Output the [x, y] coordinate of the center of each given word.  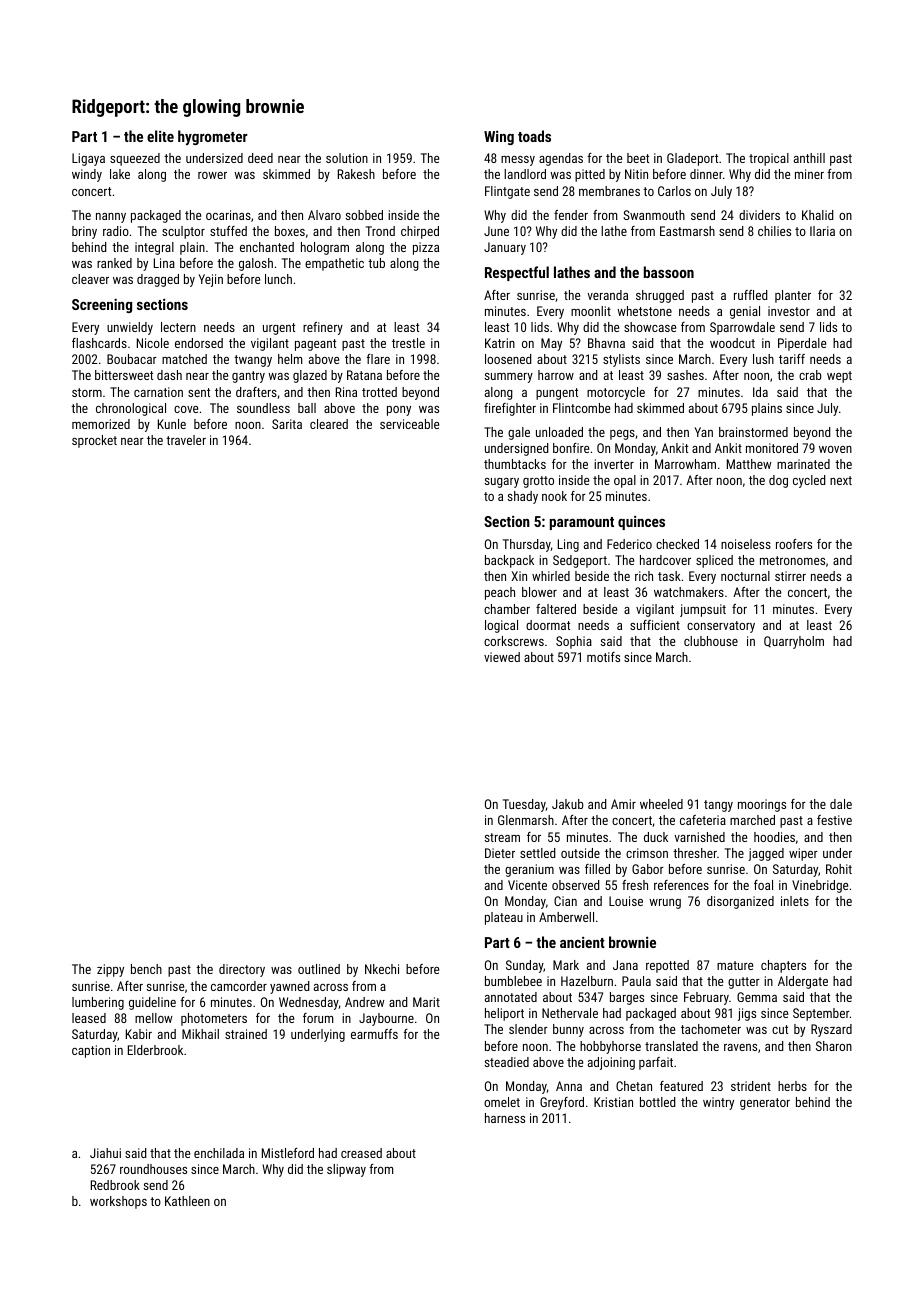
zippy [110, 970]
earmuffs [374, 1034]
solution [347, 158]
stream [502, 837]
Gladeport [692, 159]
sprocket [94, 441]
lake [120, 174]
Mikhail [200, 1034]
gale [519, 433]
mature [735, 965]
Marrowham [685, 464]
